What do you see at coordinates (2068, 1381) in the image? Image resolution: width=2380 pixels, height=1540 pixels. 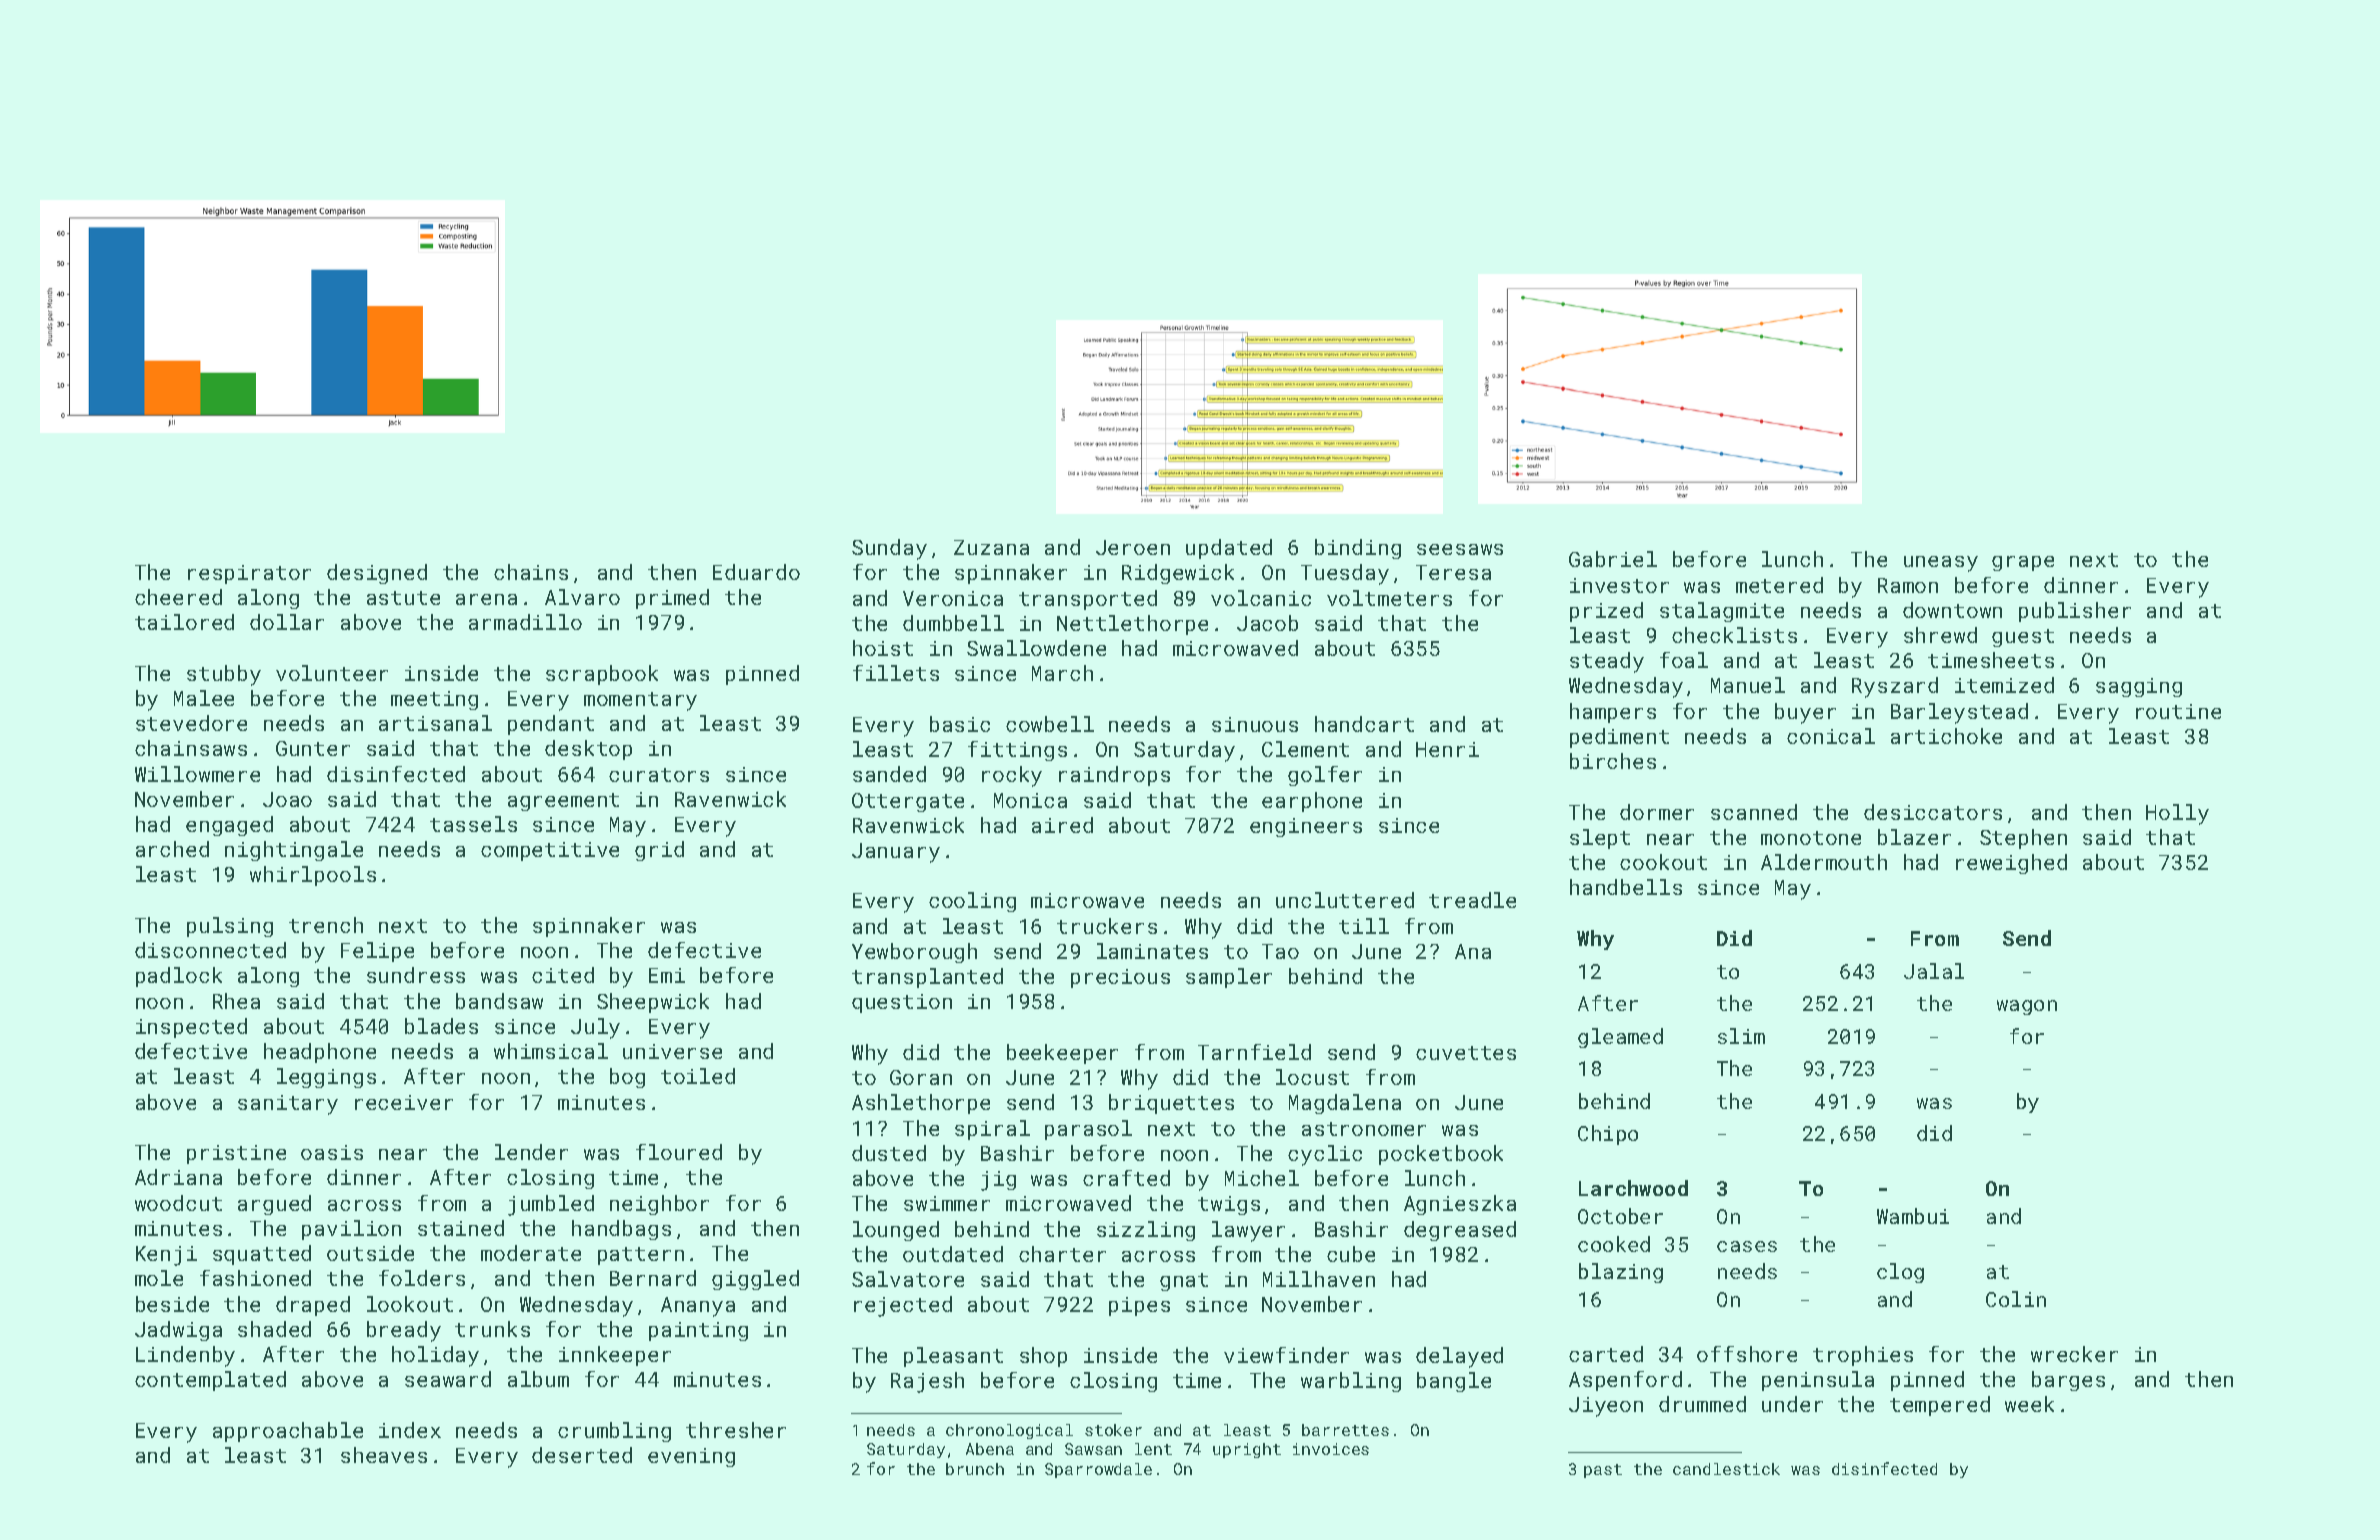 I see `barges` at bounding box center [2068, 1381].
